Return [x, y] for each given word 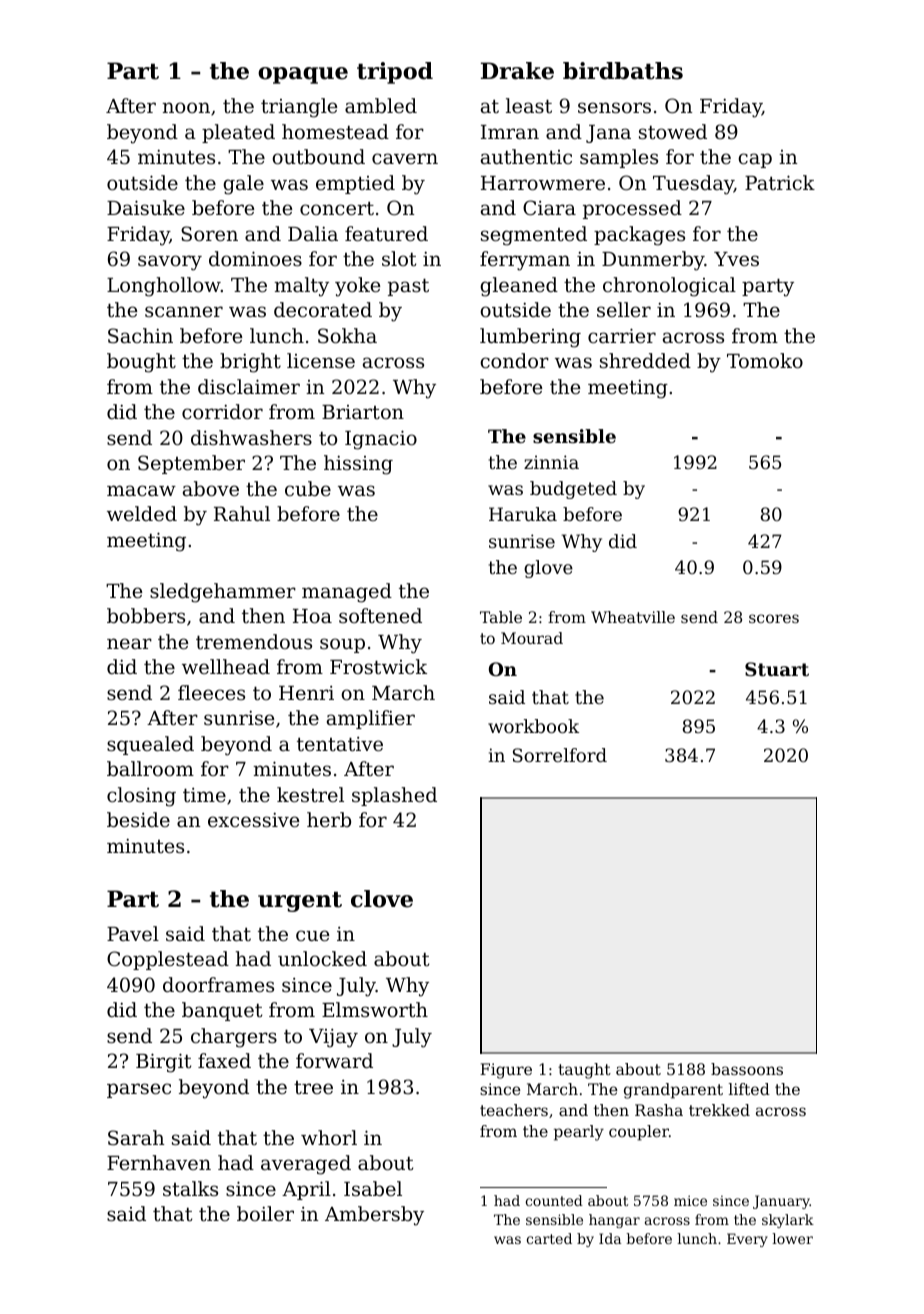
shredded [645, 360]
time [204, 795]
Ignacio [381, 440]
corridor [222, 411]
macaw [141, 490]
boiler [265, 1213]
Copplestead [168, 960]
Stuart [777, 669]
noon [186, 107]
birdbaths [623, 71]
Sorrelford [560, 755]
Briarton [363, 412]
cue [312, 935]
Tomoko [765, 360]
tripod [395, 73]
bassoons [747, 1069]
